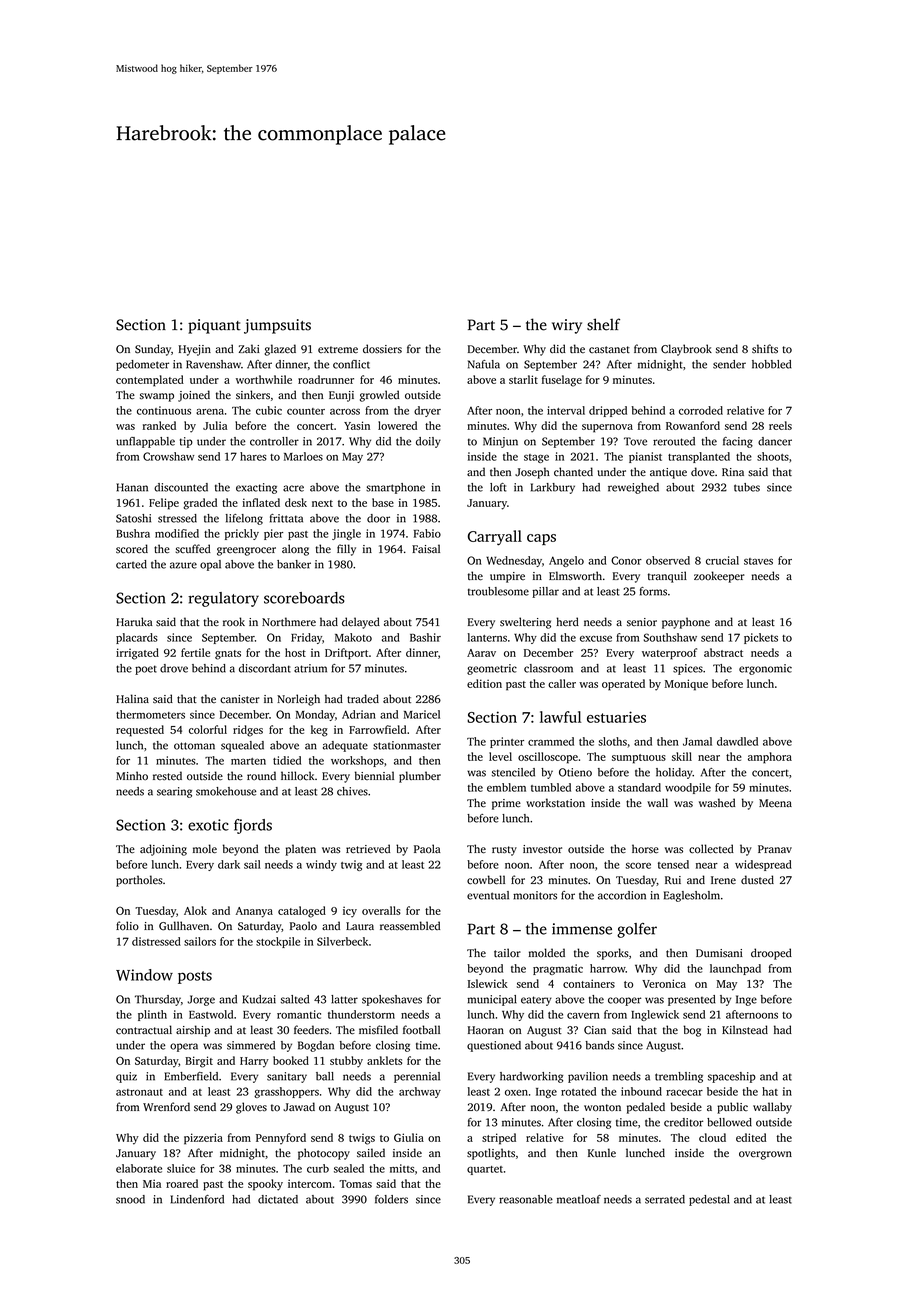 This page has width=908, height=1316. I want to click on reels, so click(780, 425).
